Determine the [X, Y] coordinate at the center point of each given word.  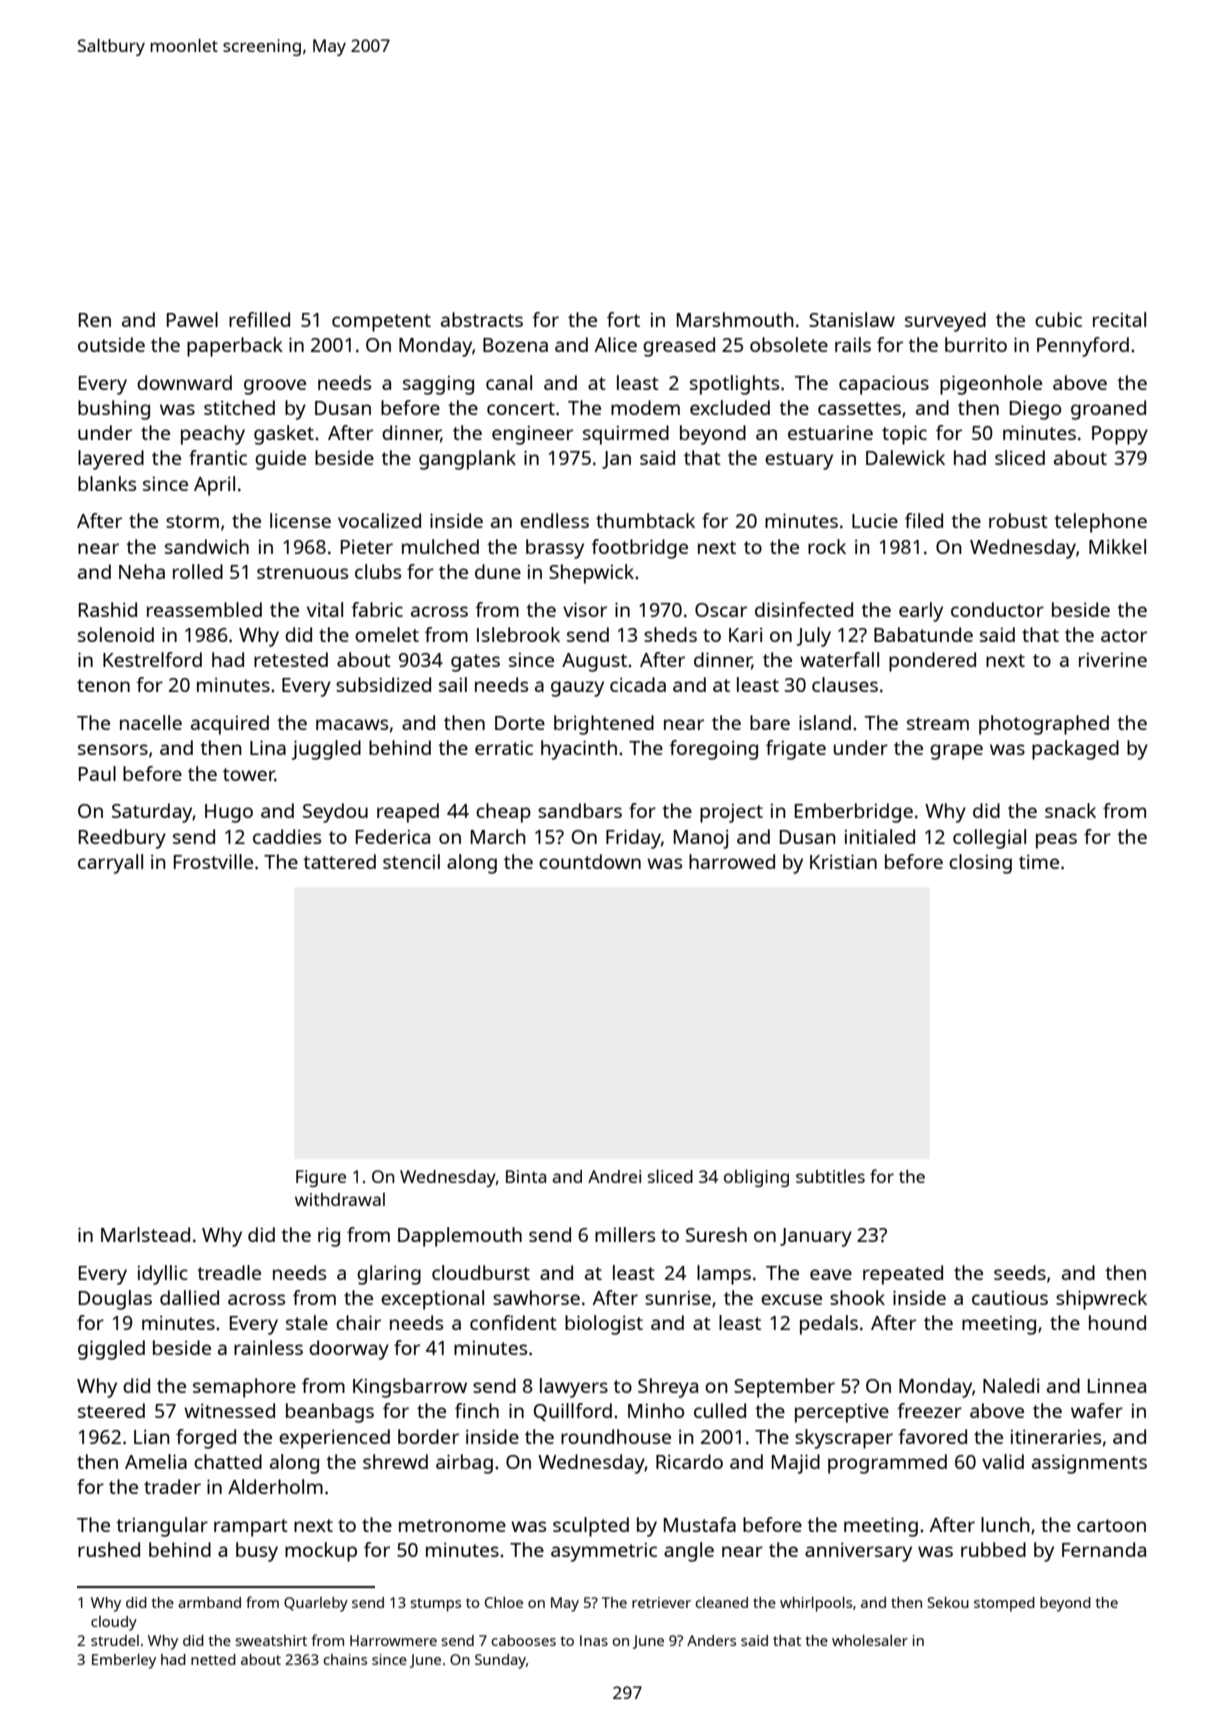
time [1039, 861]
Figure [321, 1178]
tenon [103, 685]
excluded [730, 407]
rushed [109, 1549]
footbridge [639, 549]
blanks [107, 483]
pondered [932, 662]
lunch [1005, 1524]
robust [1018, 520]
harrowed [732, 861]
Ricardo [689, 1461]
